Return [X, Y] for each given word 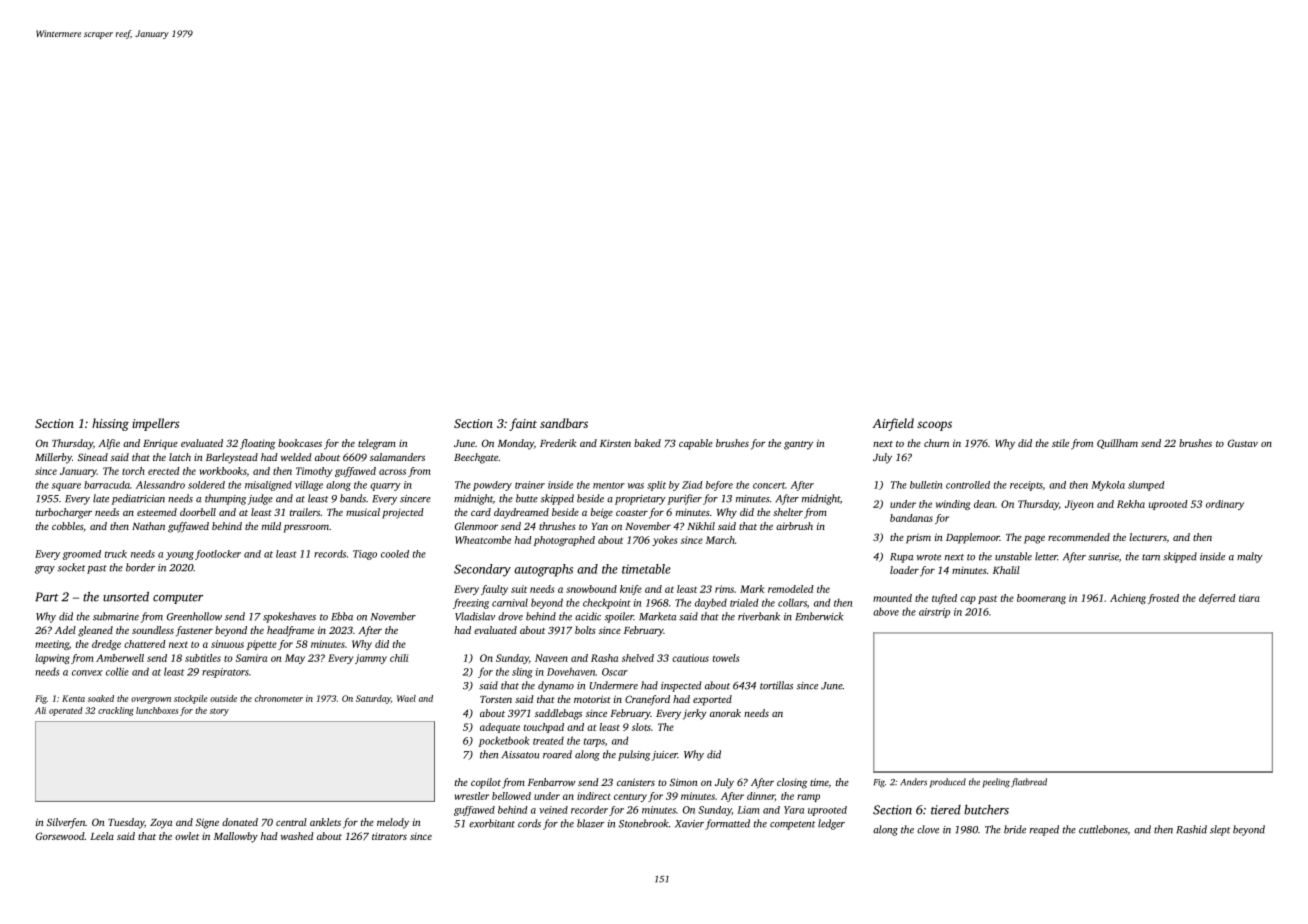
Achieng [1128, 599]
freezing [471, 603]
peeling [996, 783]
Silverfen [66, 823]
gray [45, 570]
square [66, 487]
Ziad [692, 485]
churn [936, 443]
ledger [831, 824]
